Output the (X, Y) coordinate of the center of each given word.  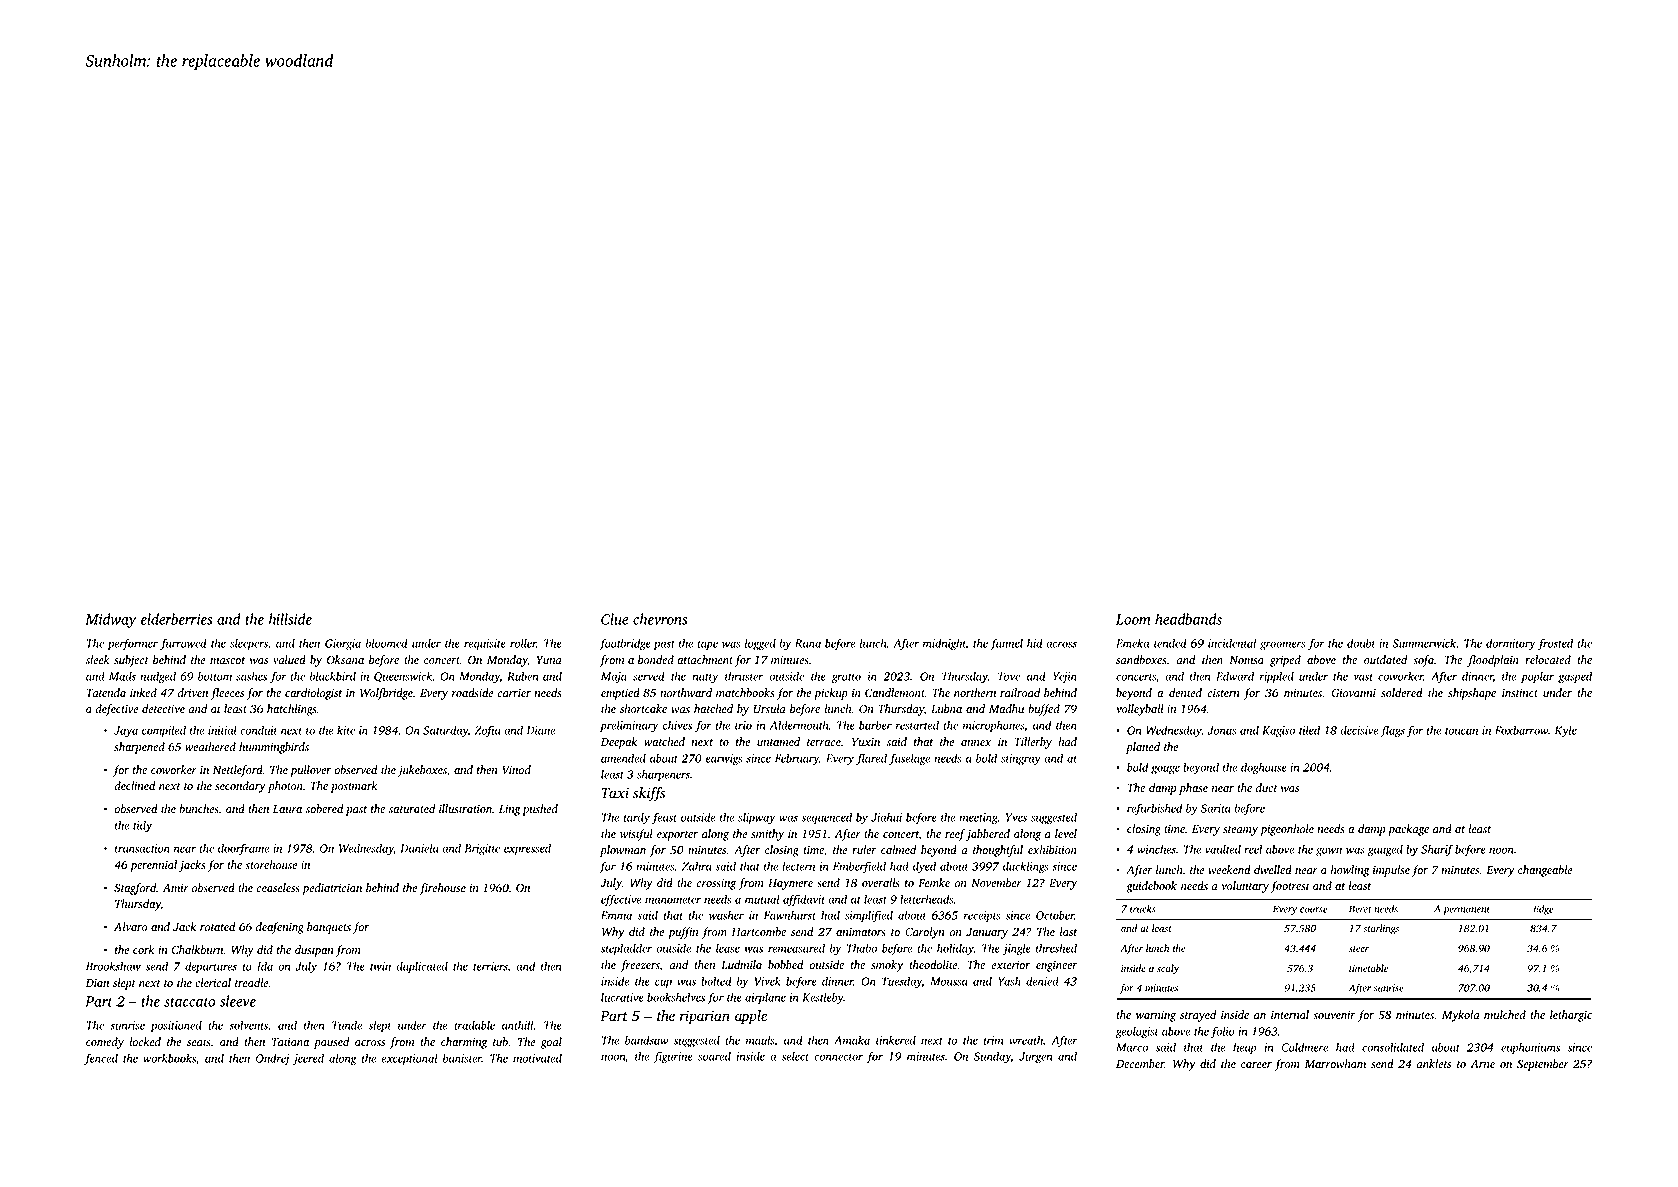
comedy (105, 1043)
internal (1290, 1014)
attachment (705, 659)
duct (1267, 787)
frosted (1555, 644)
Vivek (767, 981)
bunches (199, 809)
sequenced (826, 818)
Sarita (1216, 808)
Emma (616, 915)
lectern (798, 866)
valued (289, 659)
